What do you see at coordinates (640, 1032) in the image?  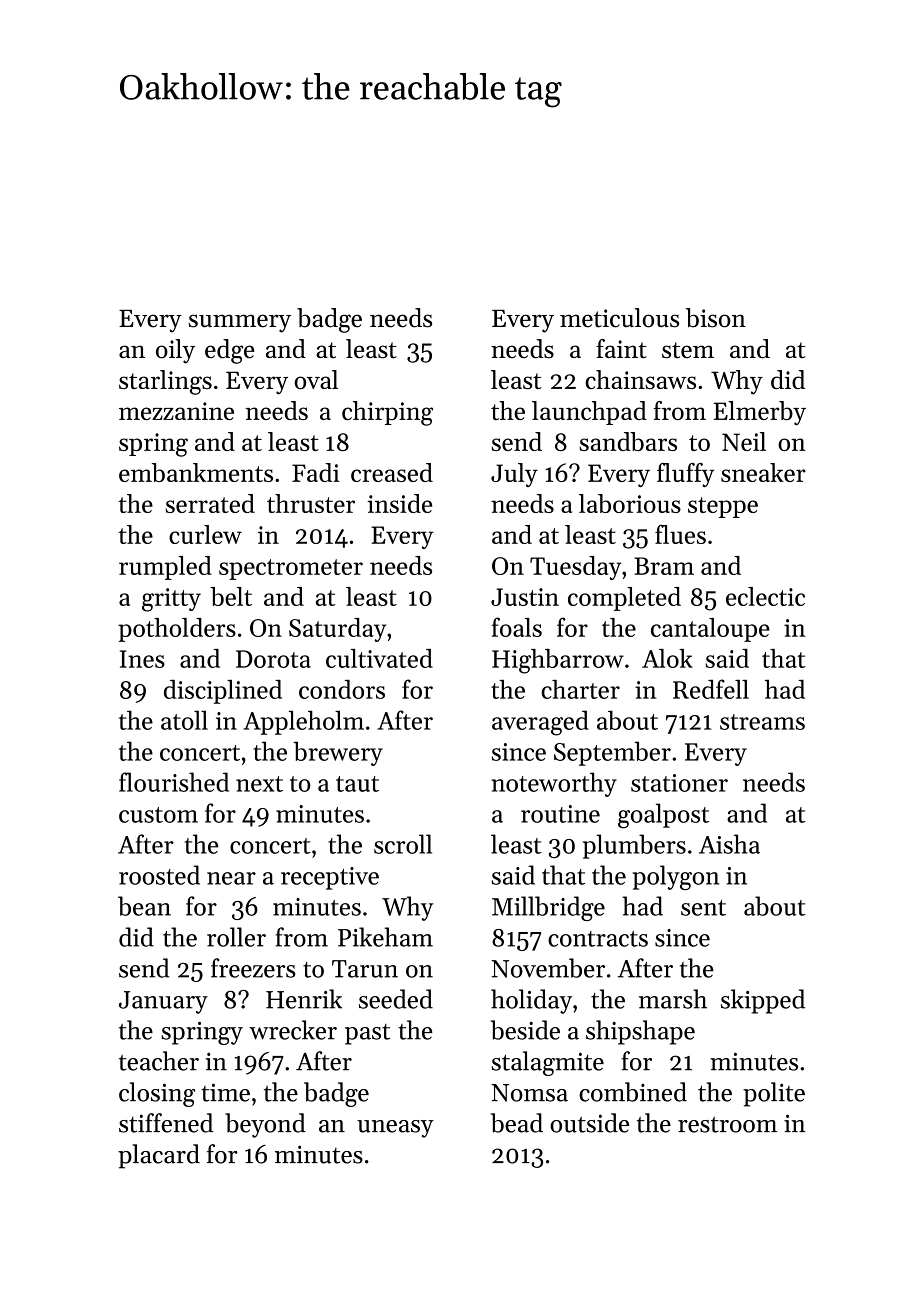 I see `shipshape` at bounding box center [640, 1032].
